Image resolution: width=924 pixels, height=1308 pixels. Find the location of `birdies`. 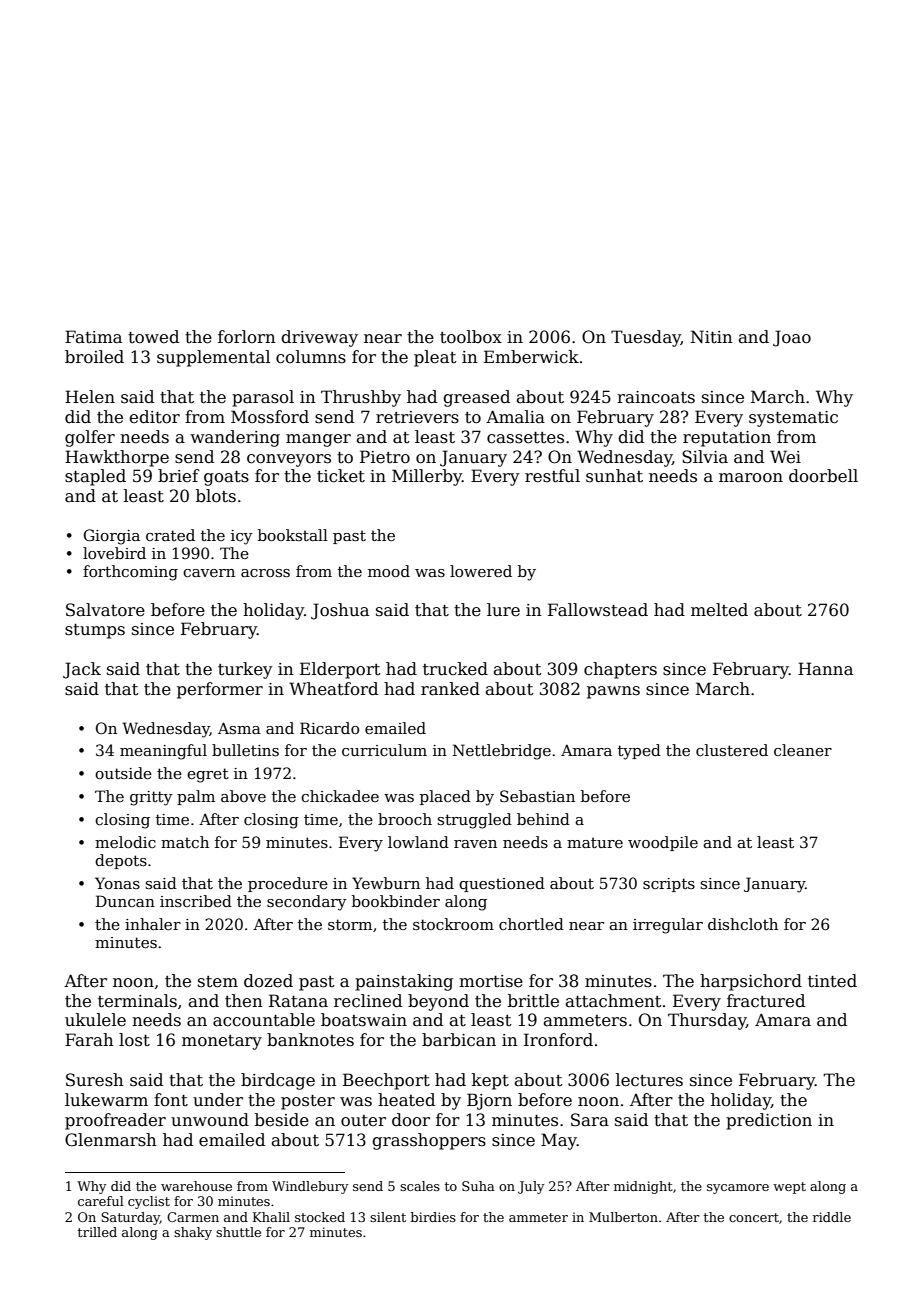

birdies is located at coordinates (433, 1217).
